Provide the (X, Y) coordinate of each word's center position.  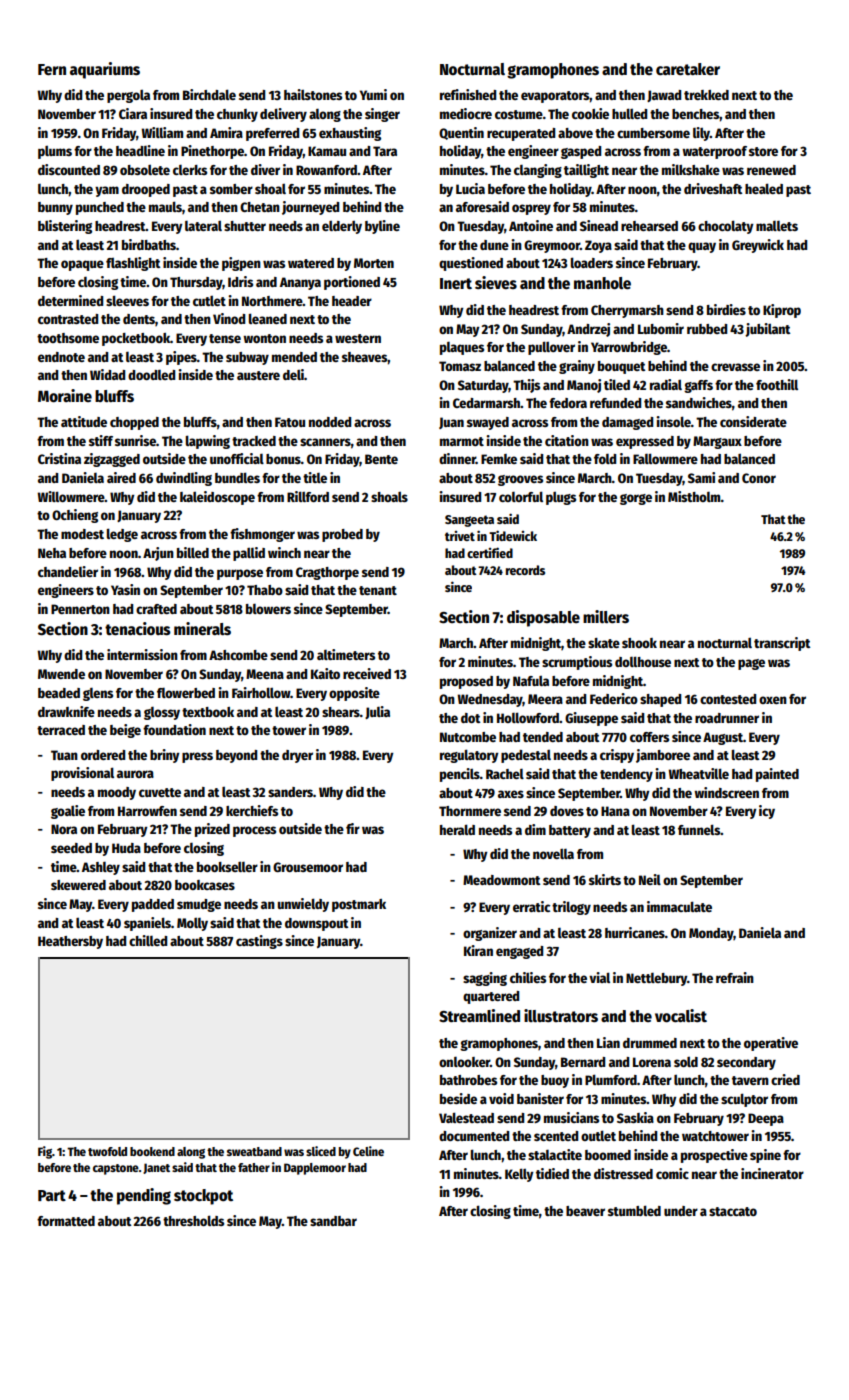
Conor (759, 478)
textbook (208, 712)
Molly (192, 924)
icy (767, 812)
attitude (84, 421)
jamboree (663, 756)
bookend (152, 1151)
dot (470, 718)
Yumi (373, 94)
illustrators (561, 1015)
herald (457, 829)
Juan (451, 423)
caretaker (688, 69)
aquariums (105, 70)
